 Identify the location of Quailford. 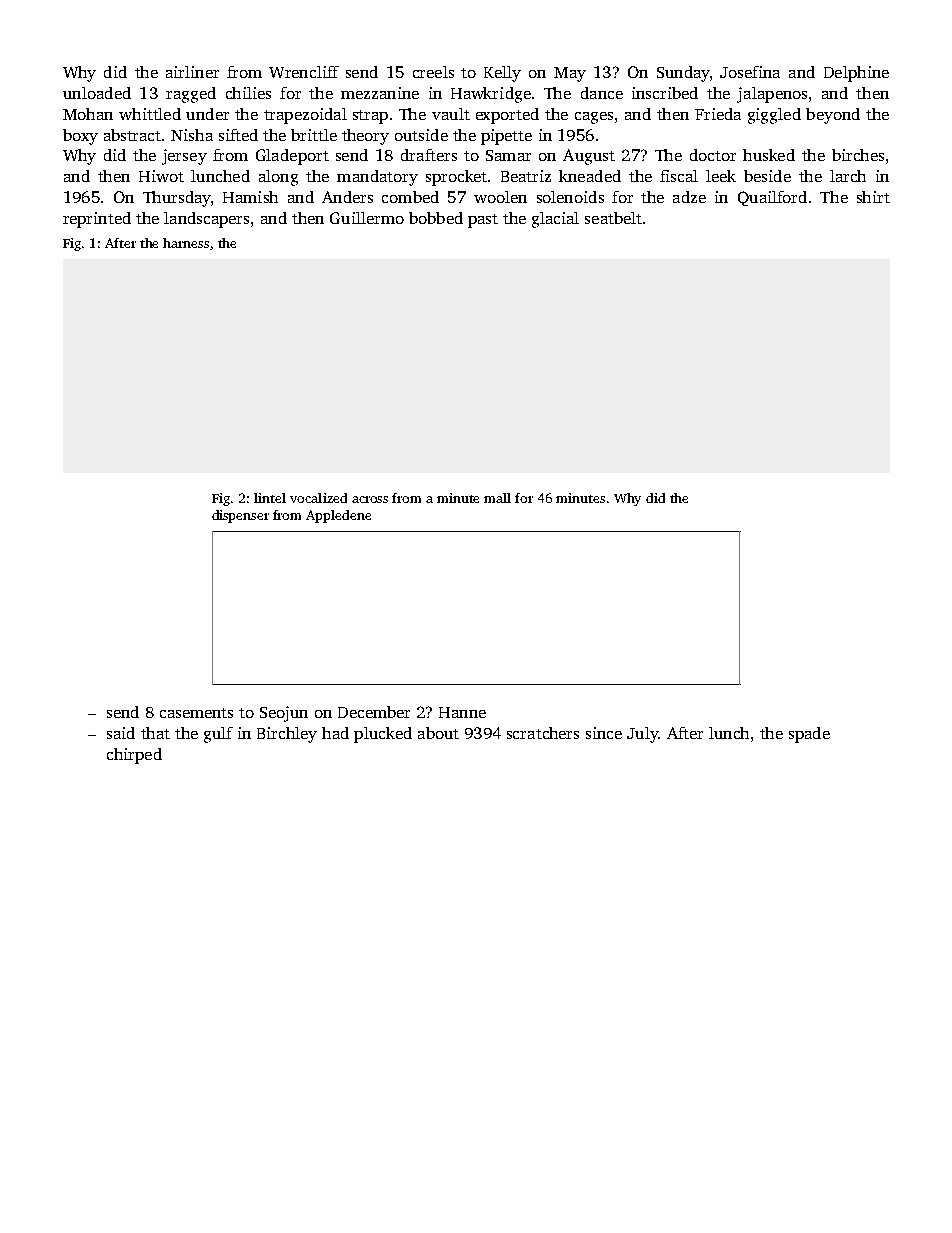
(772, 198).
